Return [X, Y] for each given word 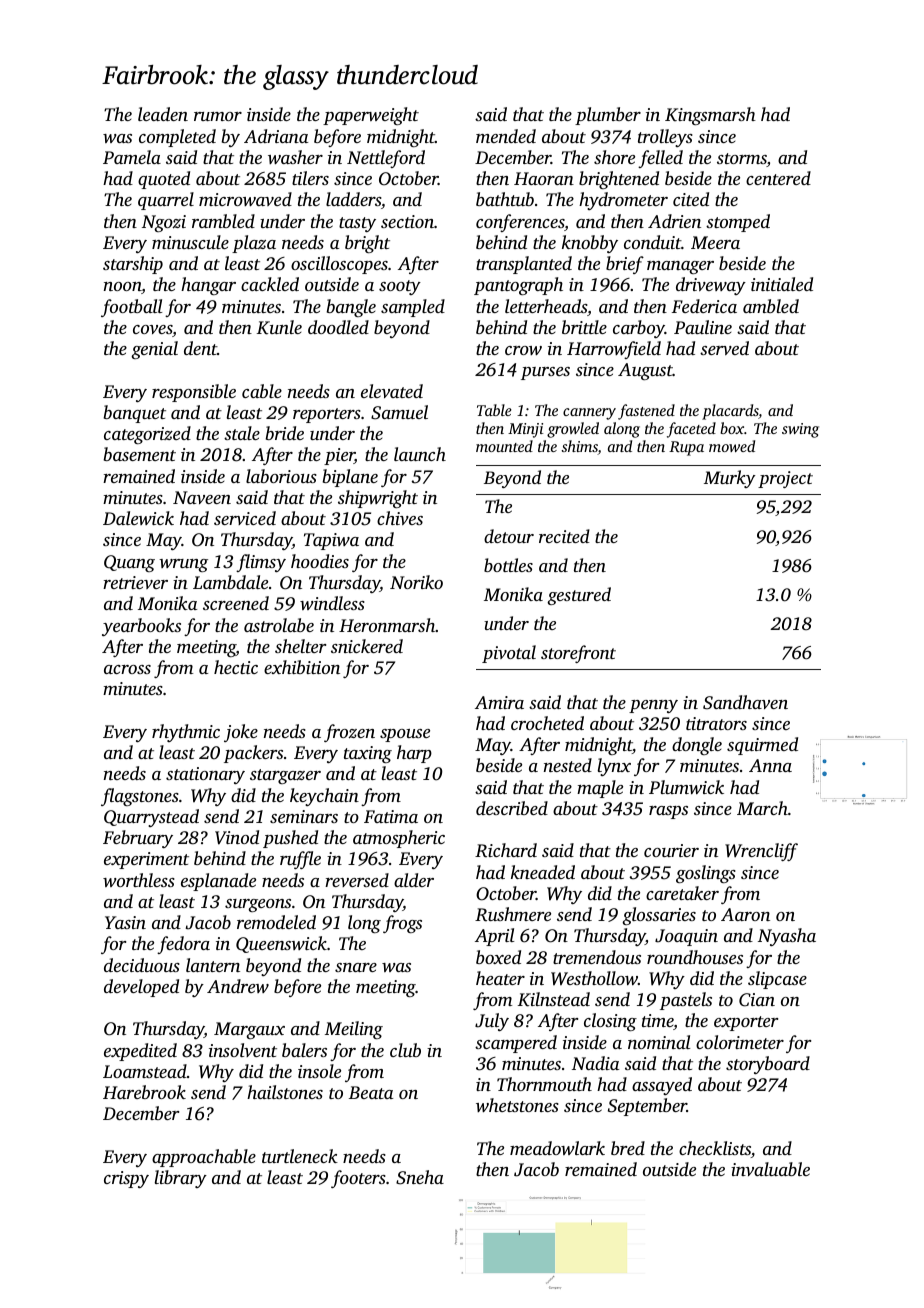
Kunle [279, 327]
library [181, 1179]
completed [177, 138]
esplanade [218, 882]
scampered [516, 1044]
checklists [715, 1148]
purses [545, 373]
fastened [646, 412]
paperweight [371, 116]
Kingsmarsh [710, 116]
